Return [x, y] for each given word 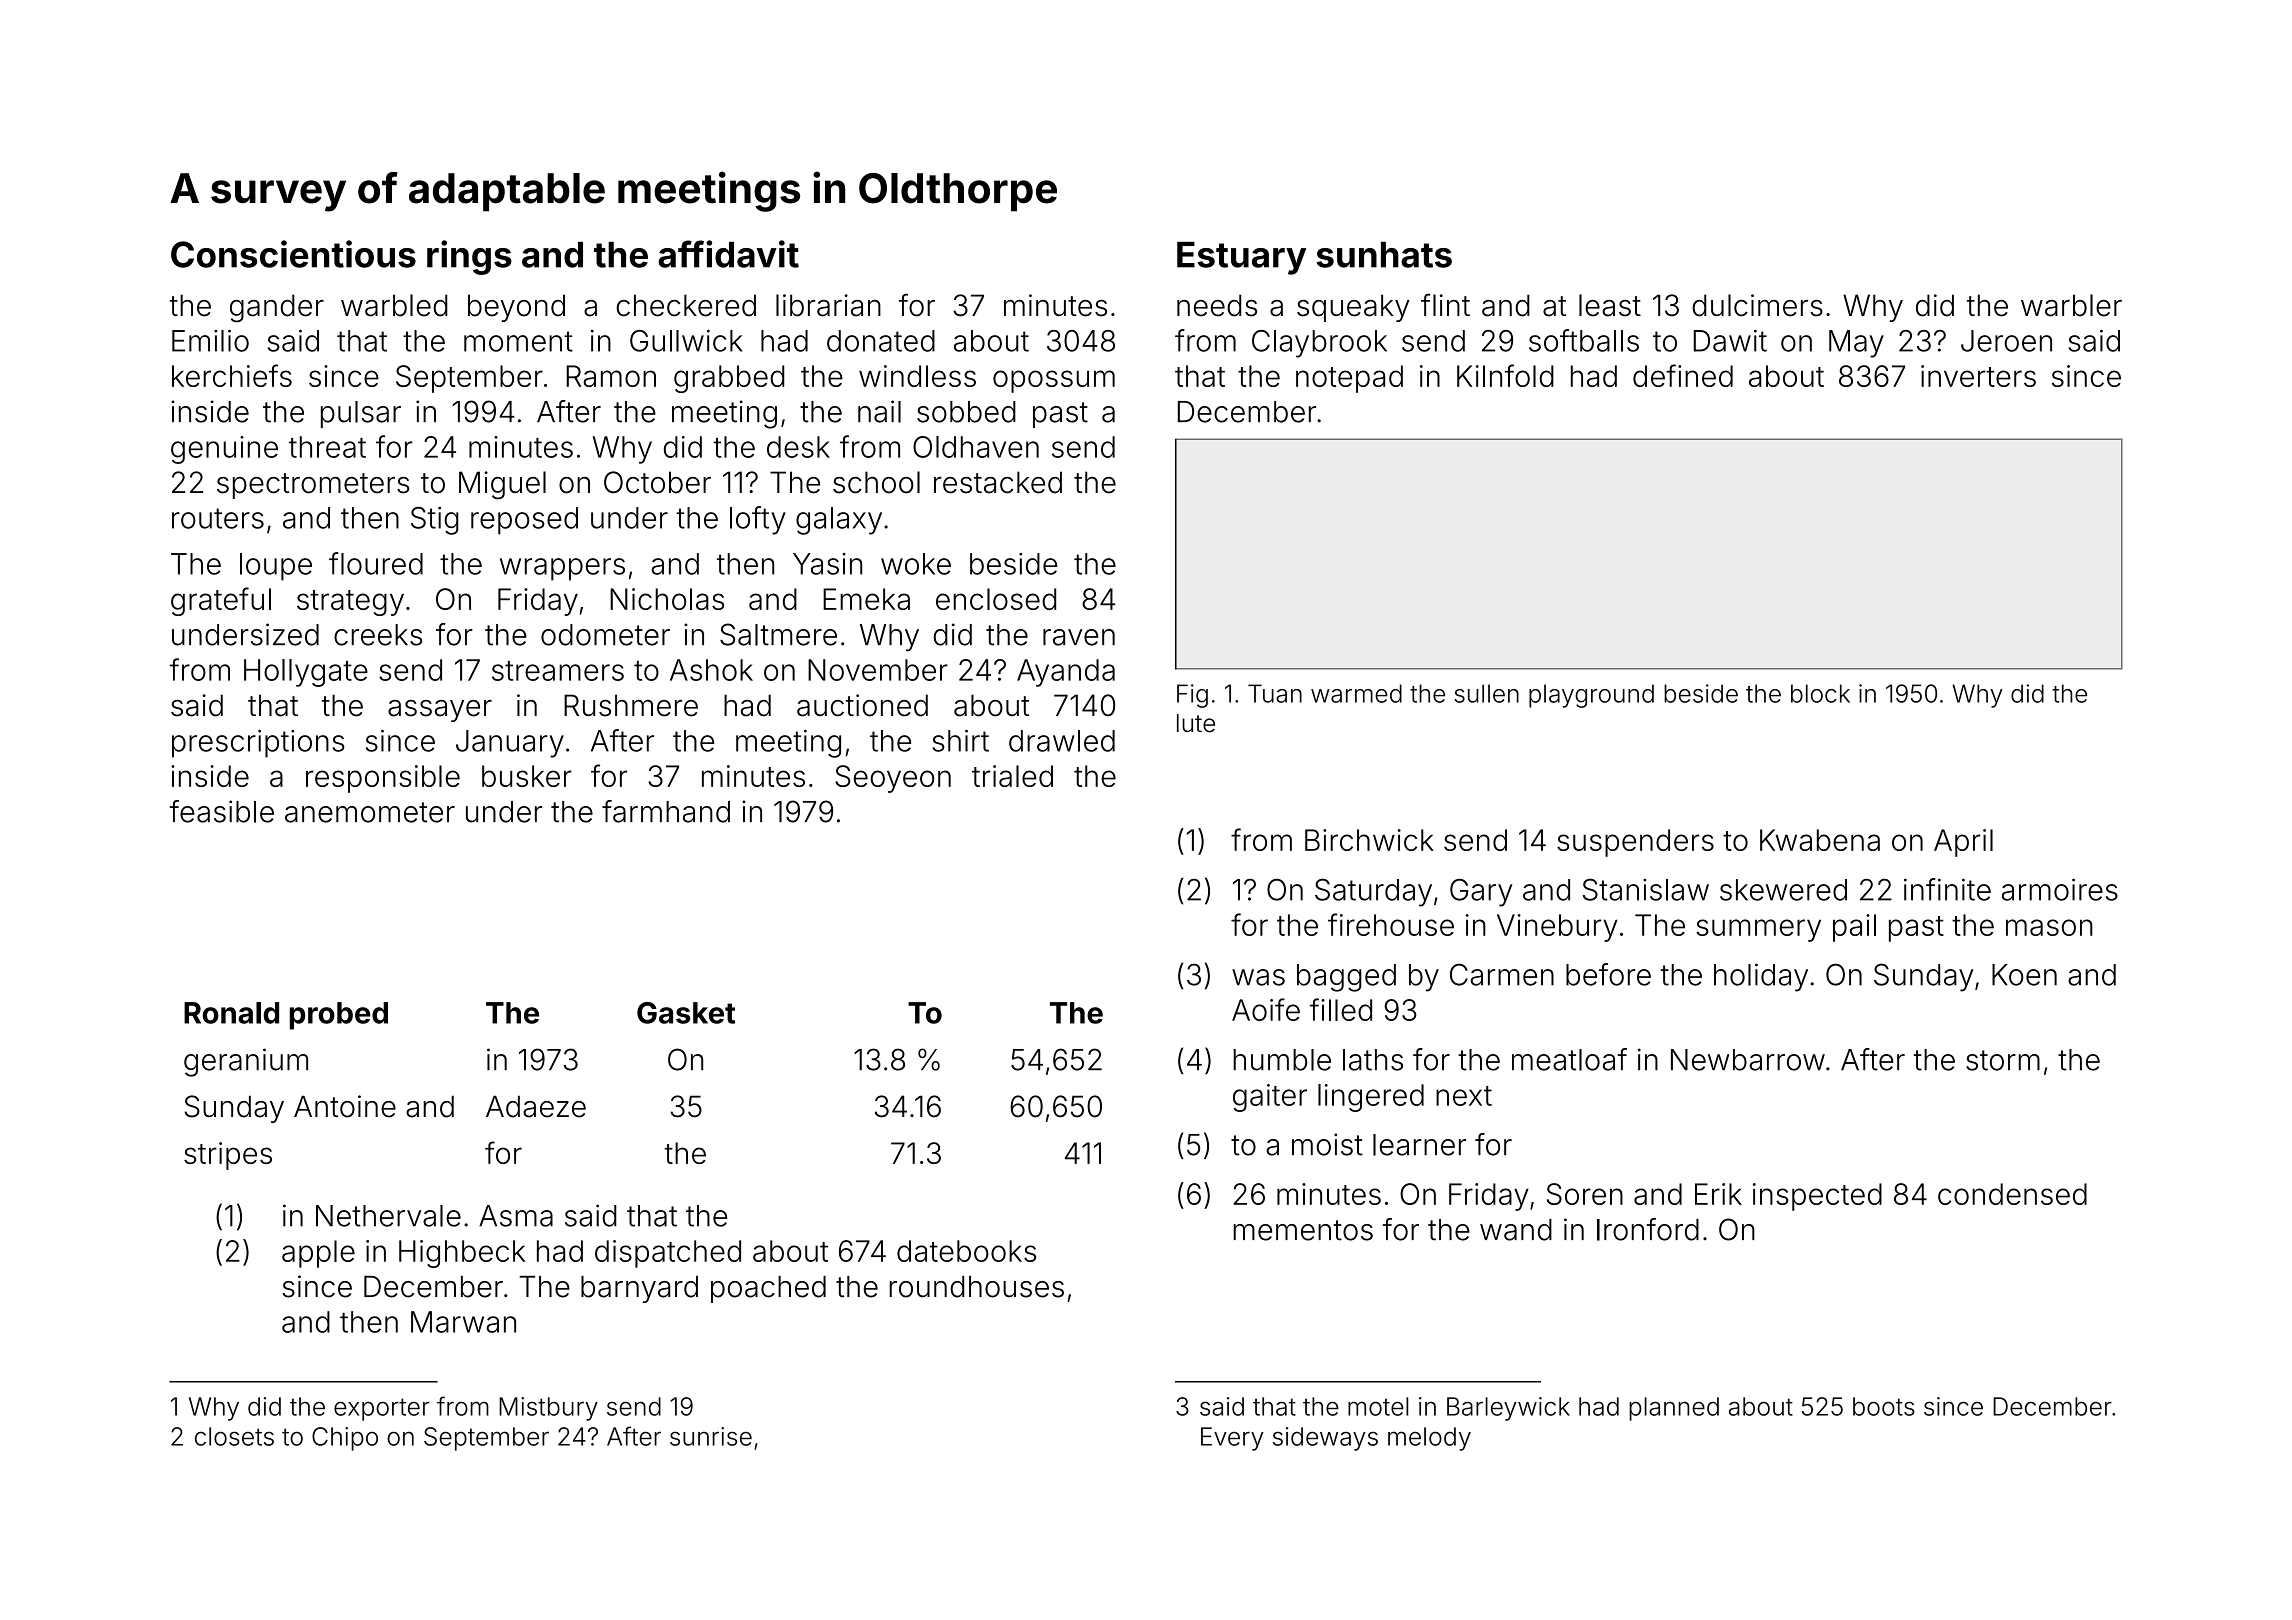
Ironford [1648, 1229]
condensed [2012, 1194]
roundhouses [976, 1287]
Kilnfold [1505, 375]
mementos [1303, 1230]
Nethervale [388, 1216]
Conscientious [293, 254]
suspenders [1635, 843]
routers [218, 518]
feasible [222, 811]
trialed [1012, 776]
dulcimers [1757, 305]
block [1820, 693]
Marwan [463, 1322]
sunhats [1384, 255]
